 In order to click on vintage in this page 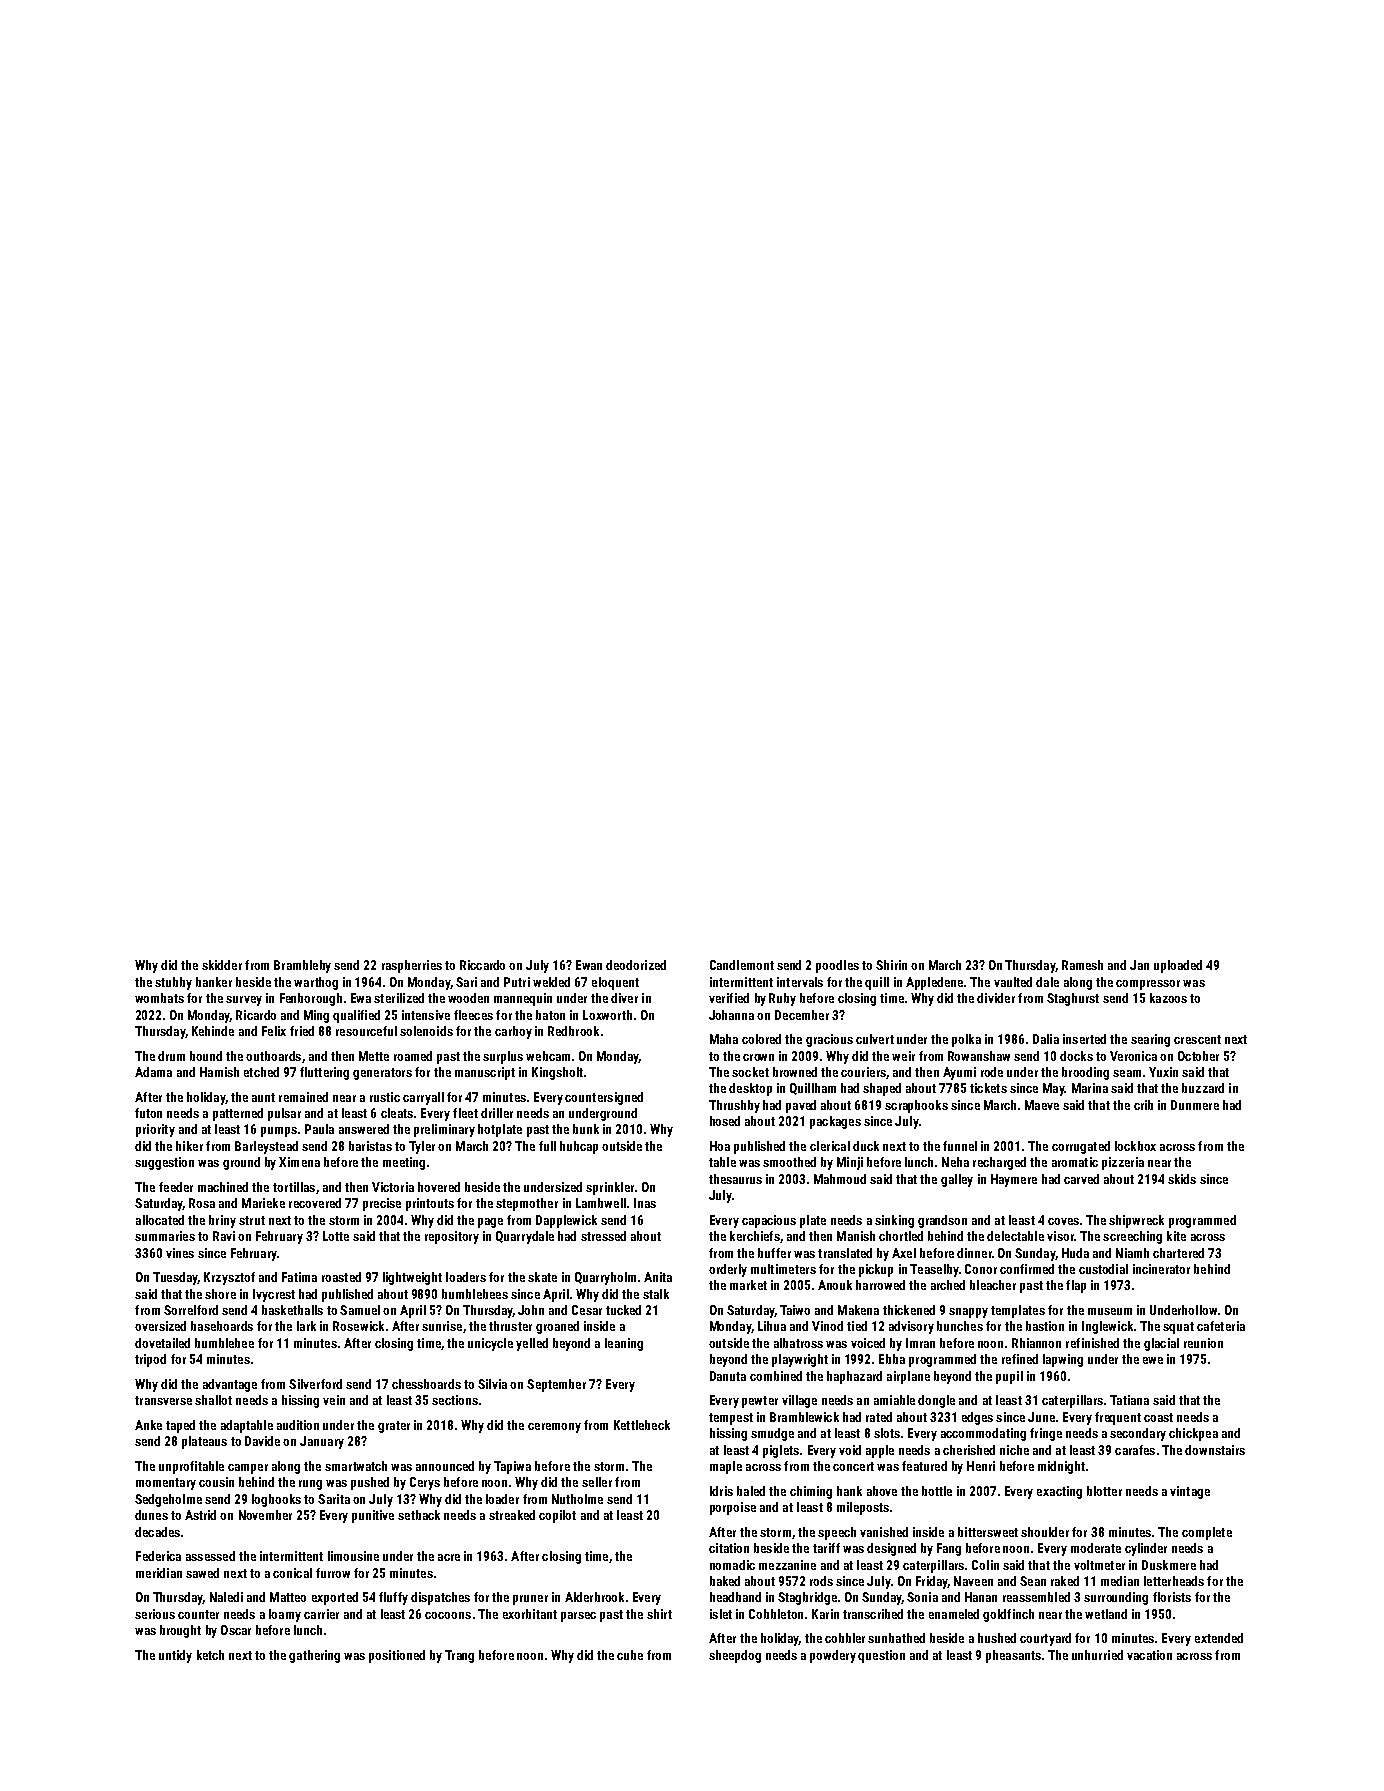, I will do `click(1190, 1492)`.
